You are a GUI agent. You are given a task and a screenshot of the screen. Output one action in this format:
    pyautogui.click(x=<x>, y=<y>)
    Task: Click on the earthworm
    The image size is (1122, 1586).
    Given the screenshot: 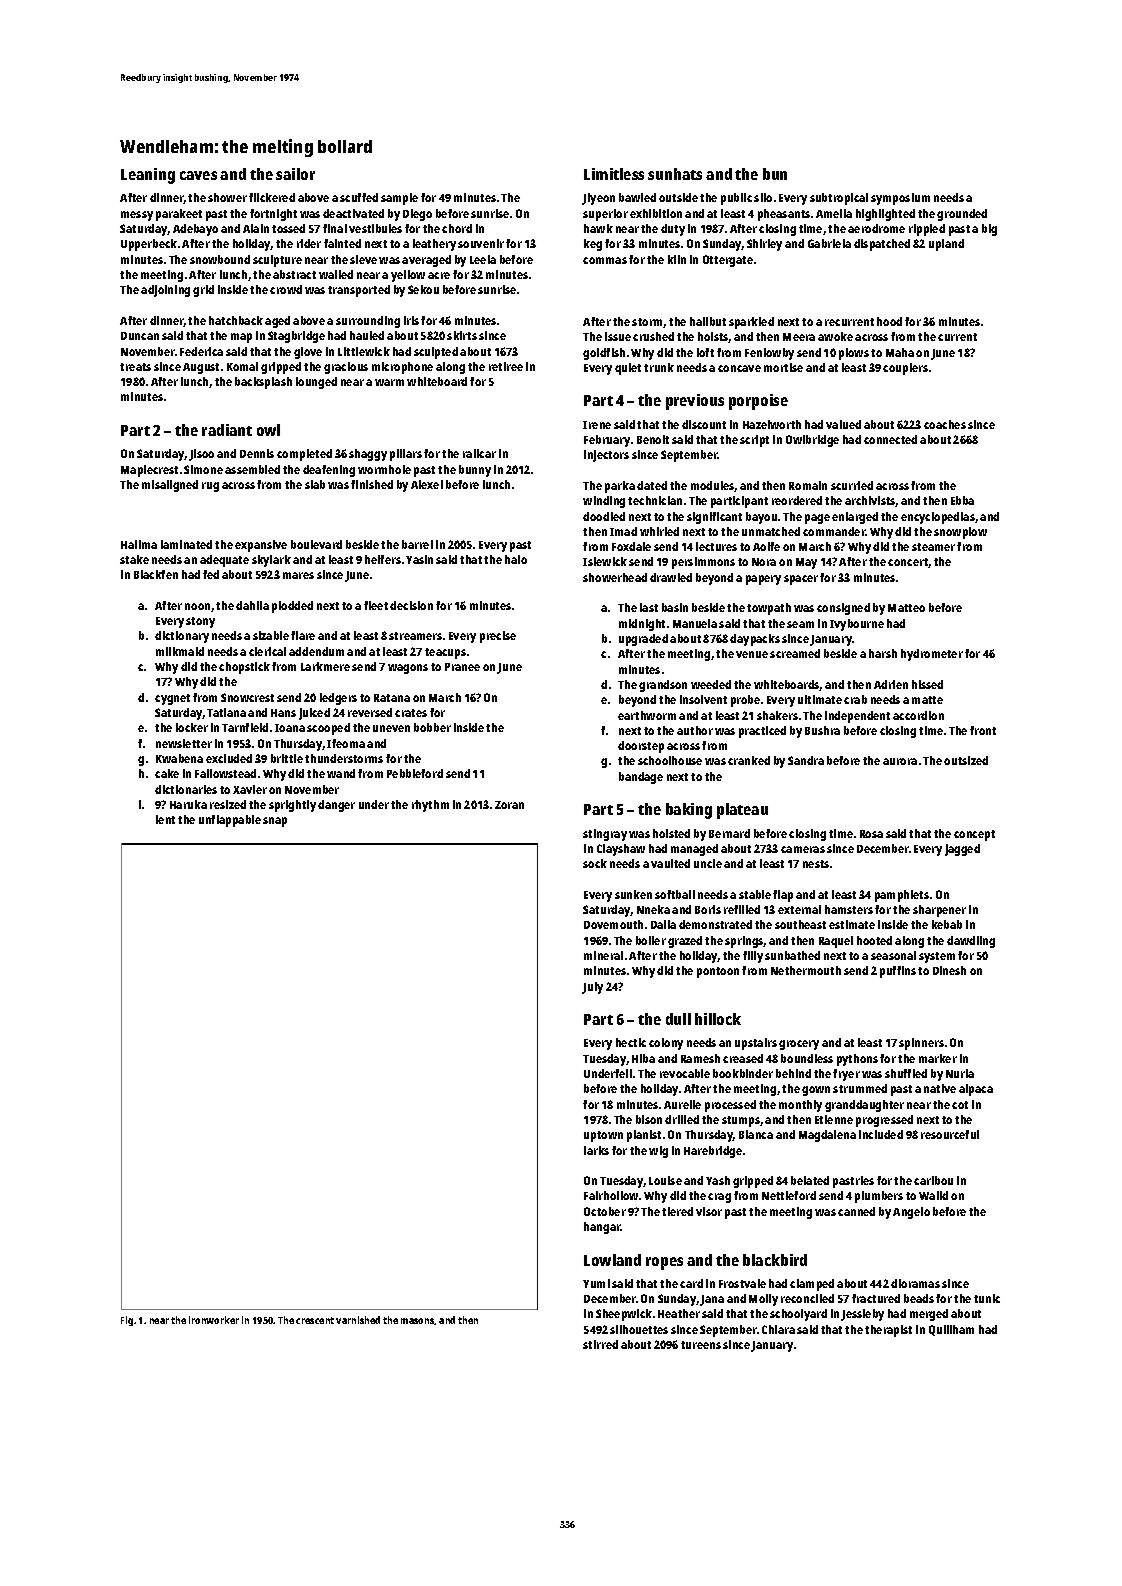 What is the action you would take?
    pyautogui.click(x=647, y=715)
